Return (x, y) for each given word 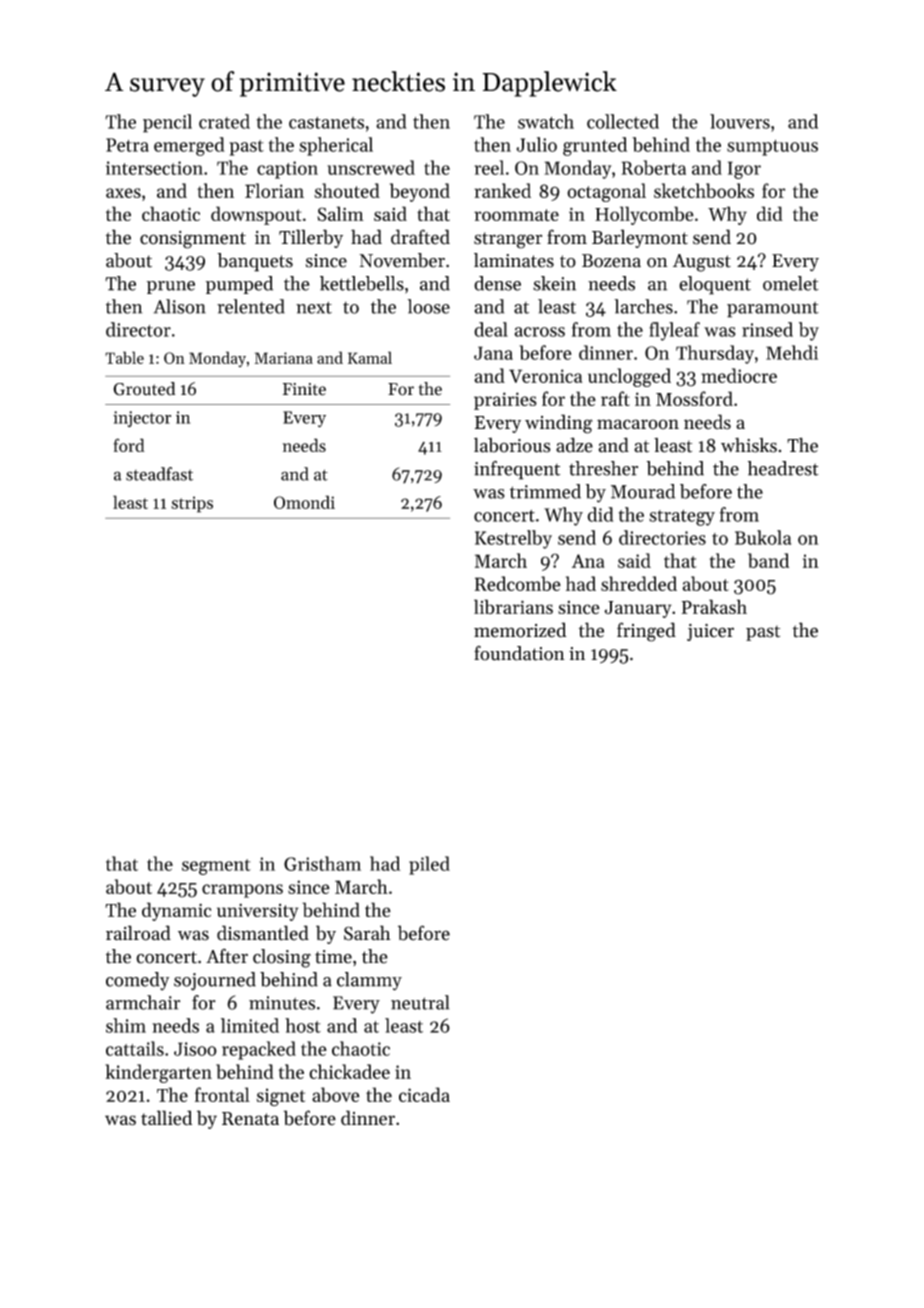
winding (558, 424)
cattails (135, 1048)
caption (287, 170)
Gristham (322, 863)
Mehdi (792, 352)
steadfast (159, 474)
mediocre (739, 375)
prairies (505, 401)
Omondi (304, 502)
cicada (424, 1094)
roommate (516, 215)
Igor (744, 170)
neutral (420, 1002)
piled (429, 865)
